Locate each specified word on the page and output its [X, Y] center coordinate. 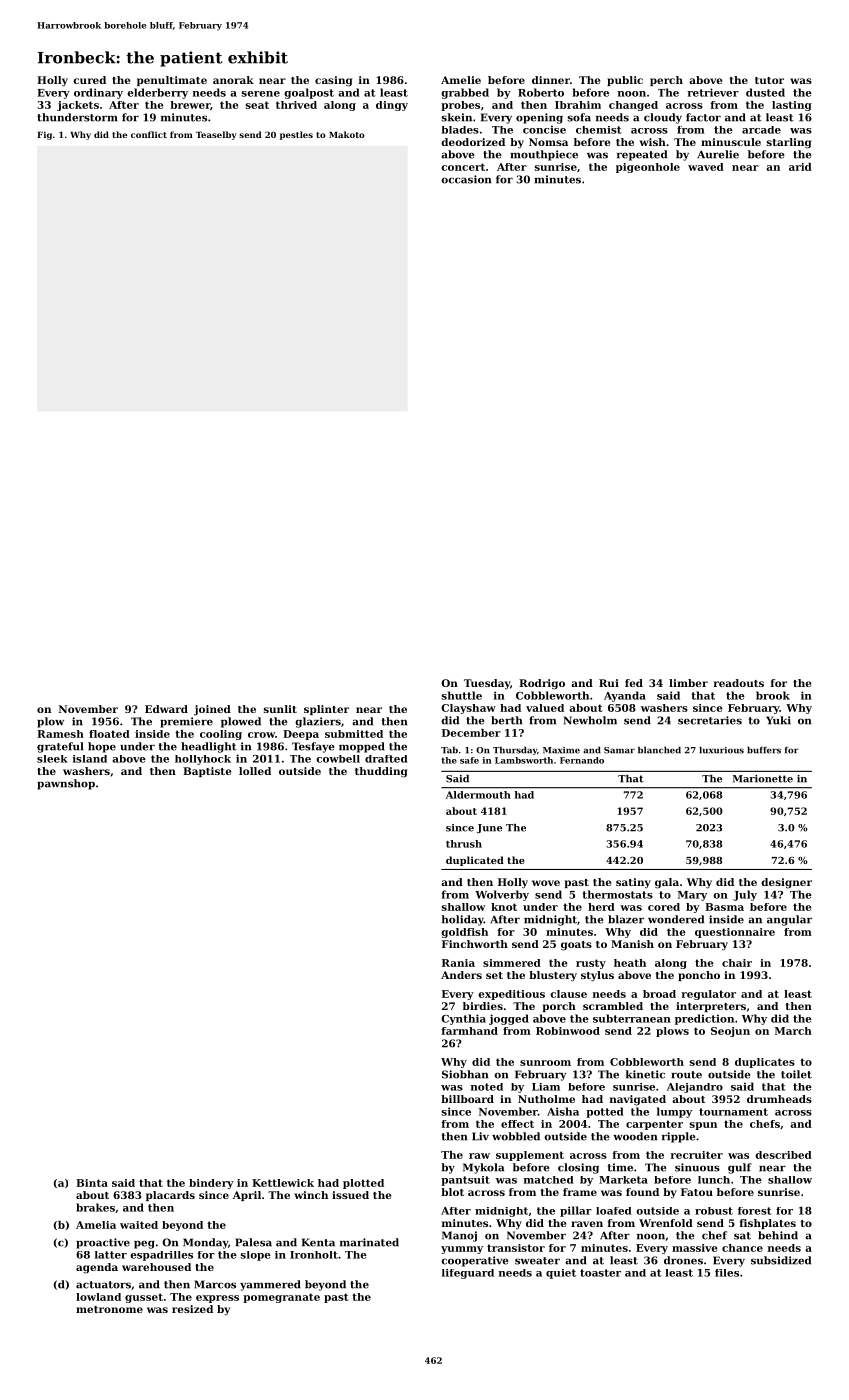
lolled [255, 771]
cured [89, 80]
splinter [326, 710]
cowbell [338, 759]
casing [333, 81]
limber [688, 683]
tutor [769, 80]
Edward [166, 709]
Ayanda [625, 696]
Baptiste [207, 772]
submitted [354, 734]
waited [139, 1225]
